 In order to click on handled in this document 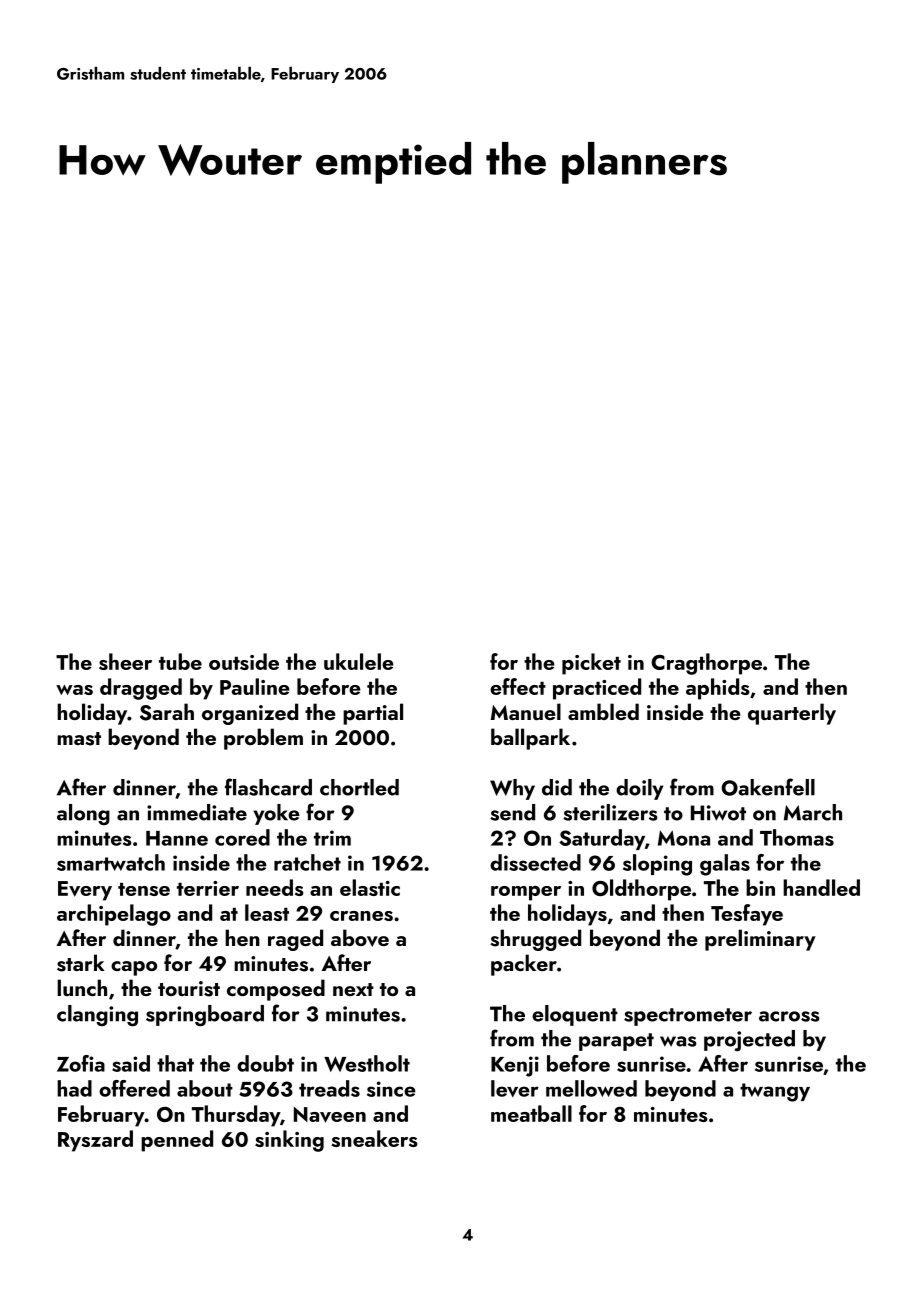, I will do `click(821, 887)`.
